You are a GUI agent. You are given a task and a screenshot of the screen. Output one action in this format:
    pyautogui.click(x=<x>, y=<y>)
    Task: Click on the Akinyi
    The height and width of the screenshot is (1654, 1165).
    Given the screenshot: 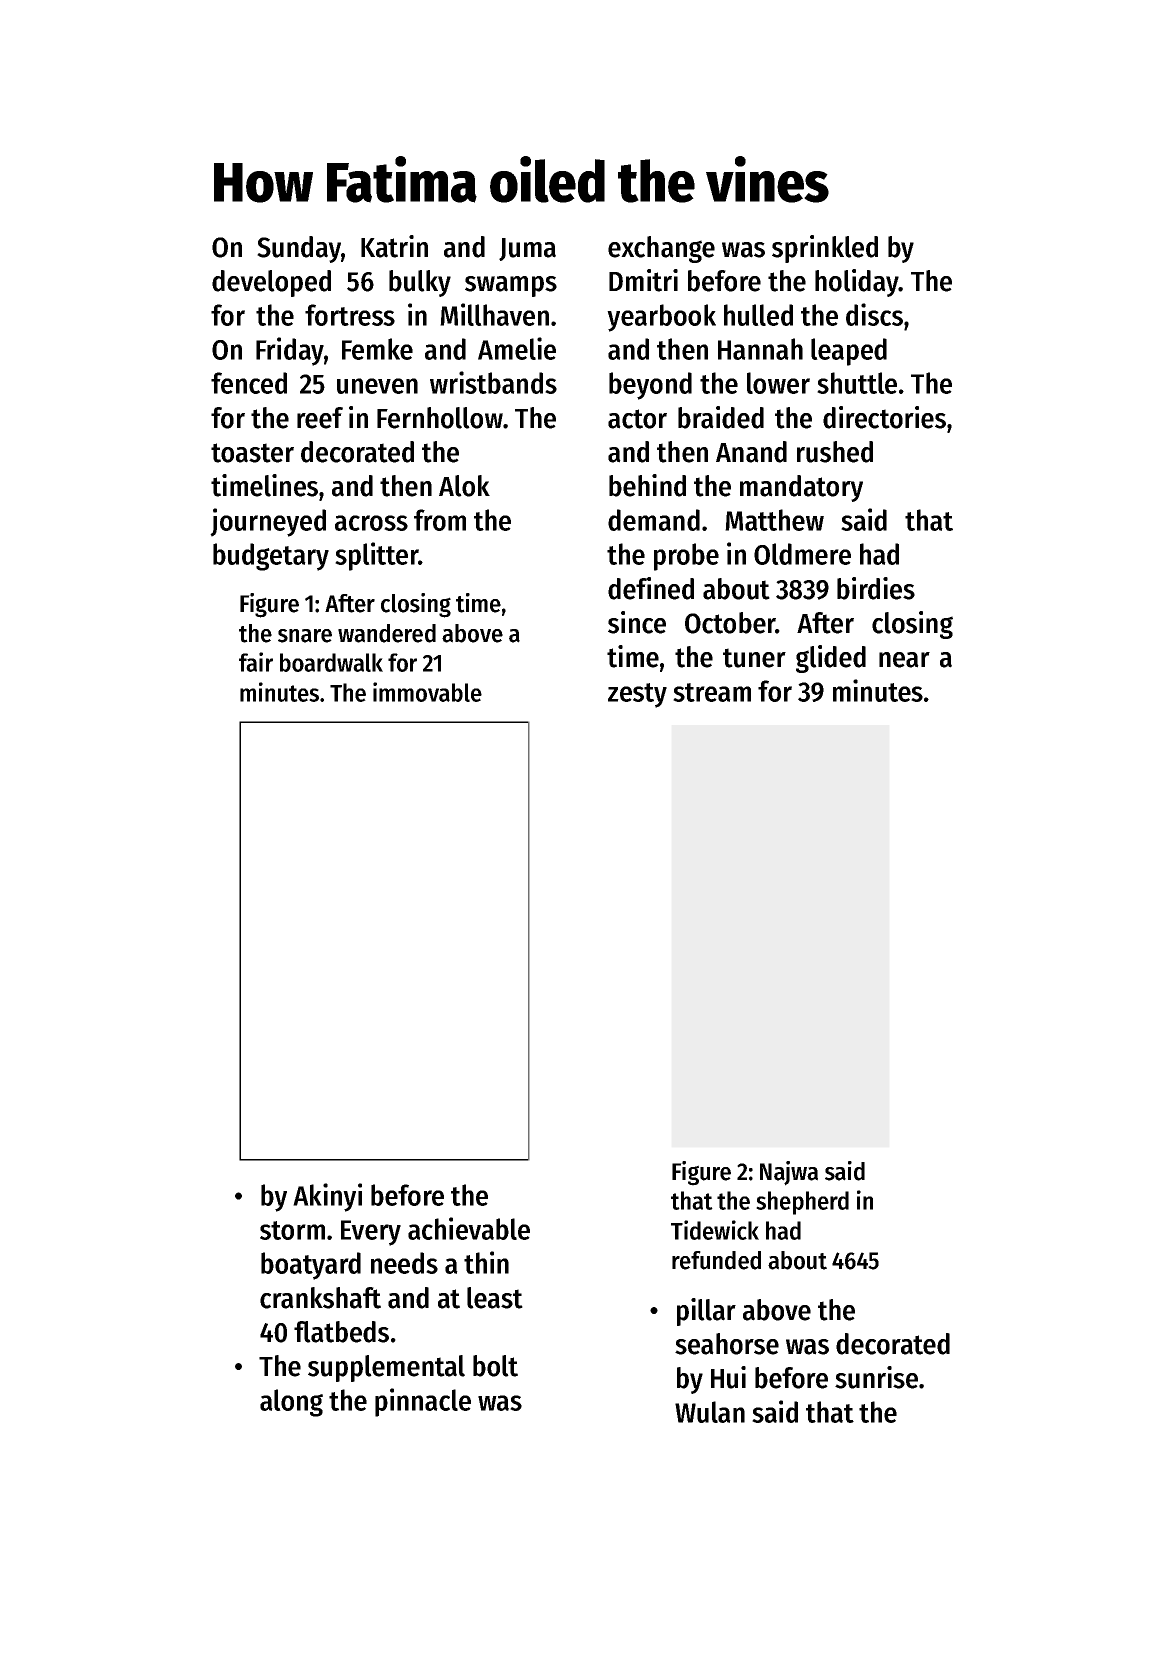 What is the action you would take?
    pyautogui.click(x=327, y=1197)
